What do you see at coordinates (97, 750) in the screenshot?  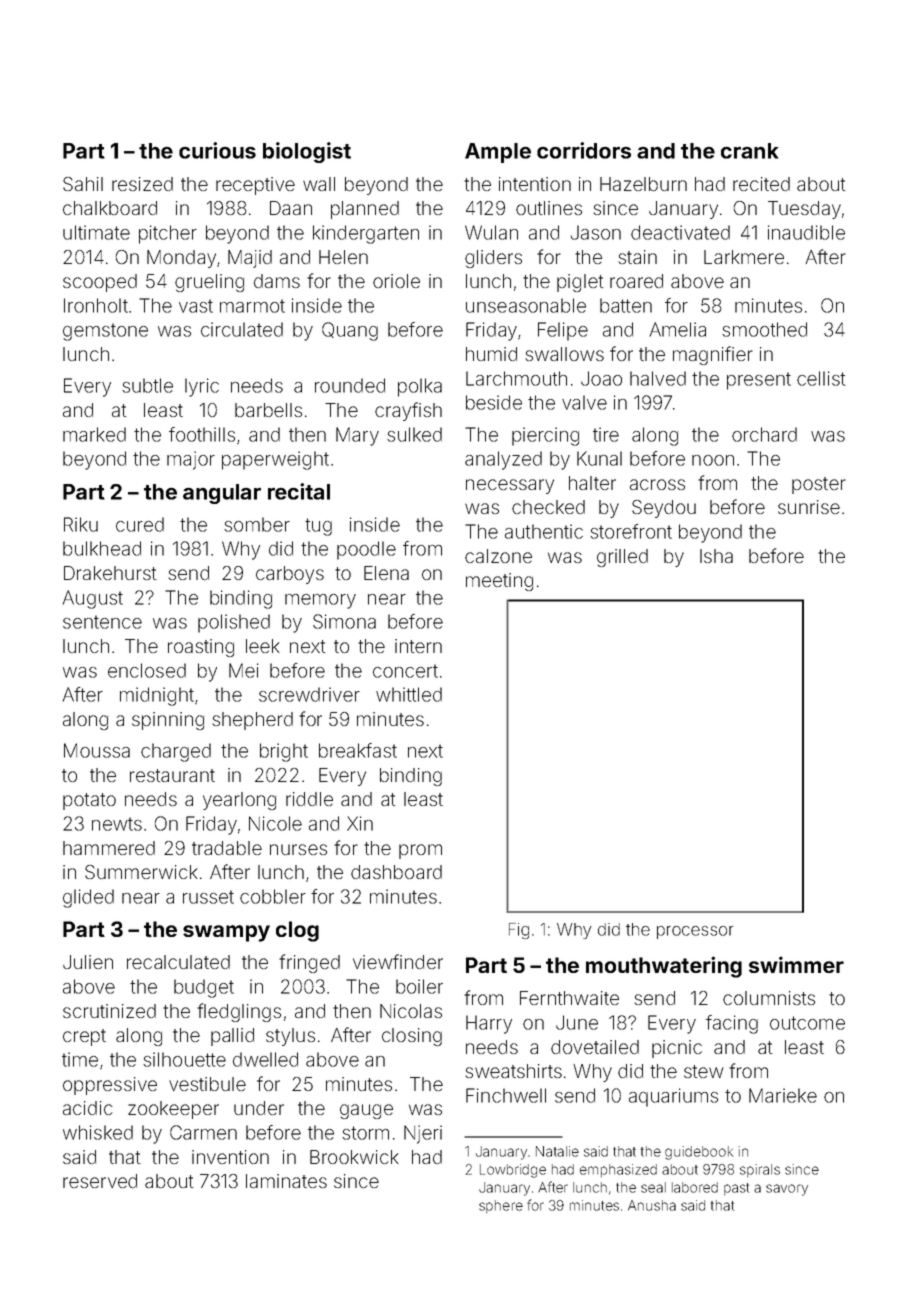 I see `Moussa` at bounding box center [97, 750].
